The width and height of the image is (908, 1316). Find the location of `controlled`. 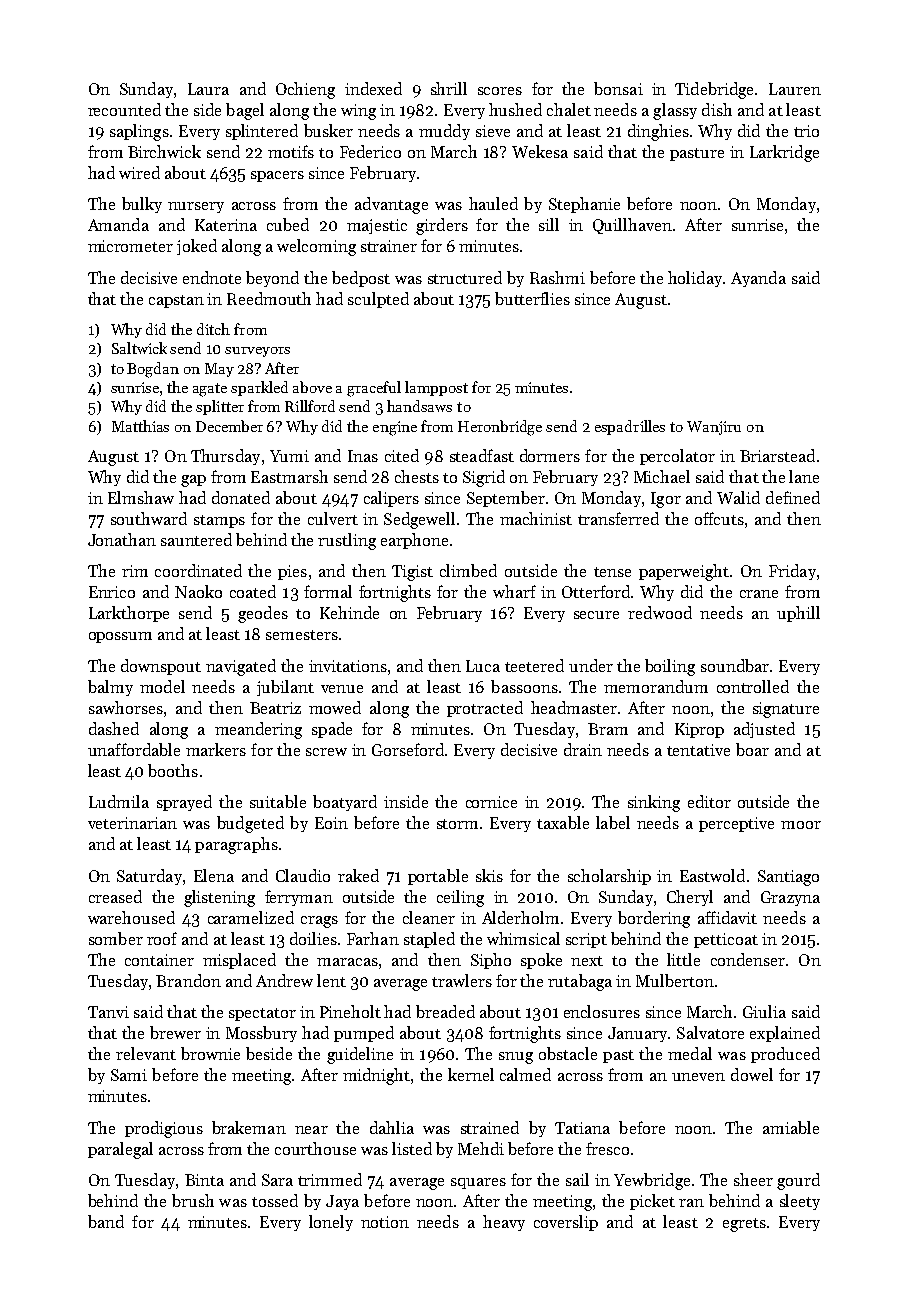

controlled is located at coordinates (753, 686).
